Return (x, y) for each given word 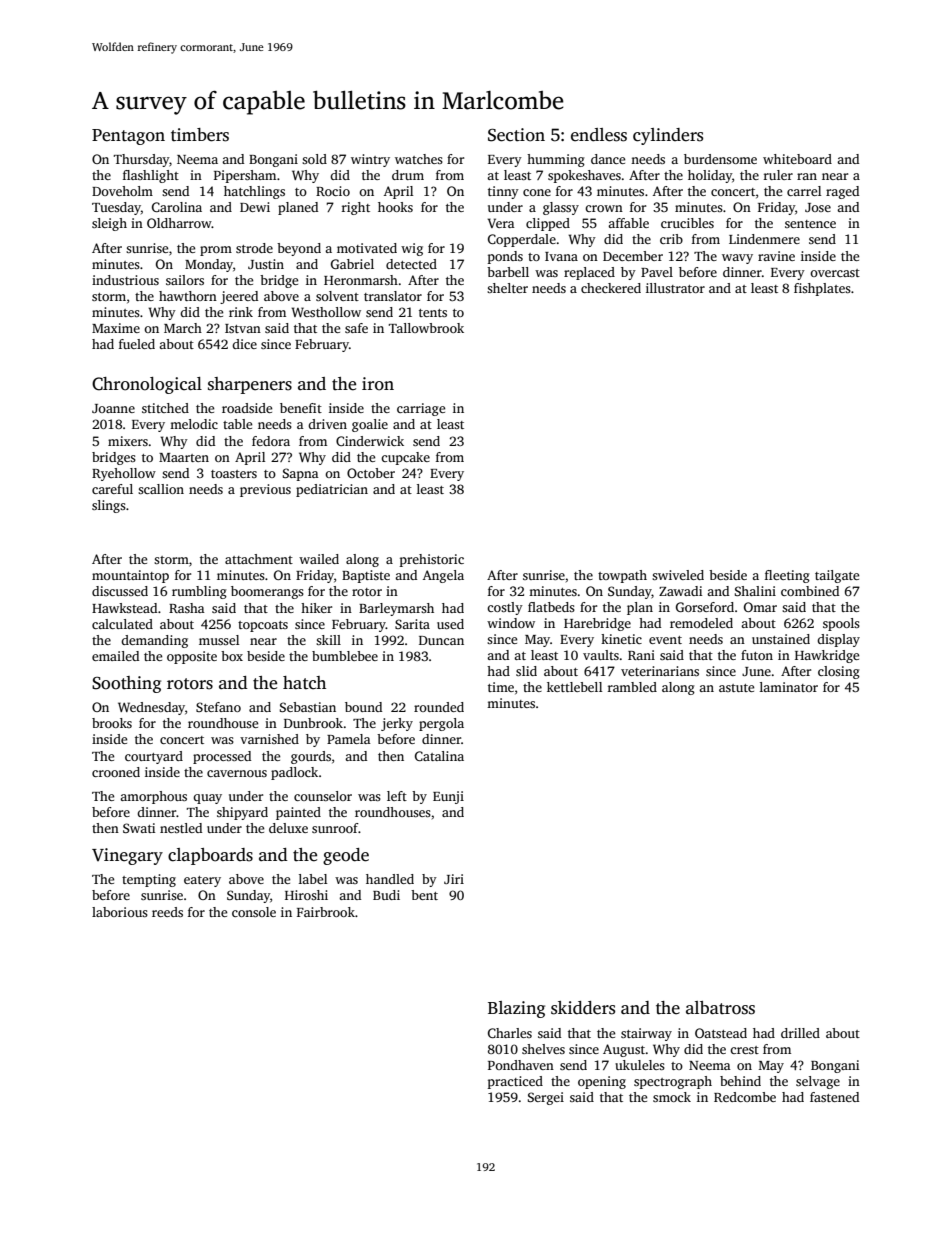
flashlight (151, 176)
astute (736, 688)
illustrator (675, 288)
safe (356, 328)
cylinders (668, 136)
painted (298, 813)
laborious (120, 912)
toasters (234, 474)
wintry (370, 160)
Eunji (448, 797)
